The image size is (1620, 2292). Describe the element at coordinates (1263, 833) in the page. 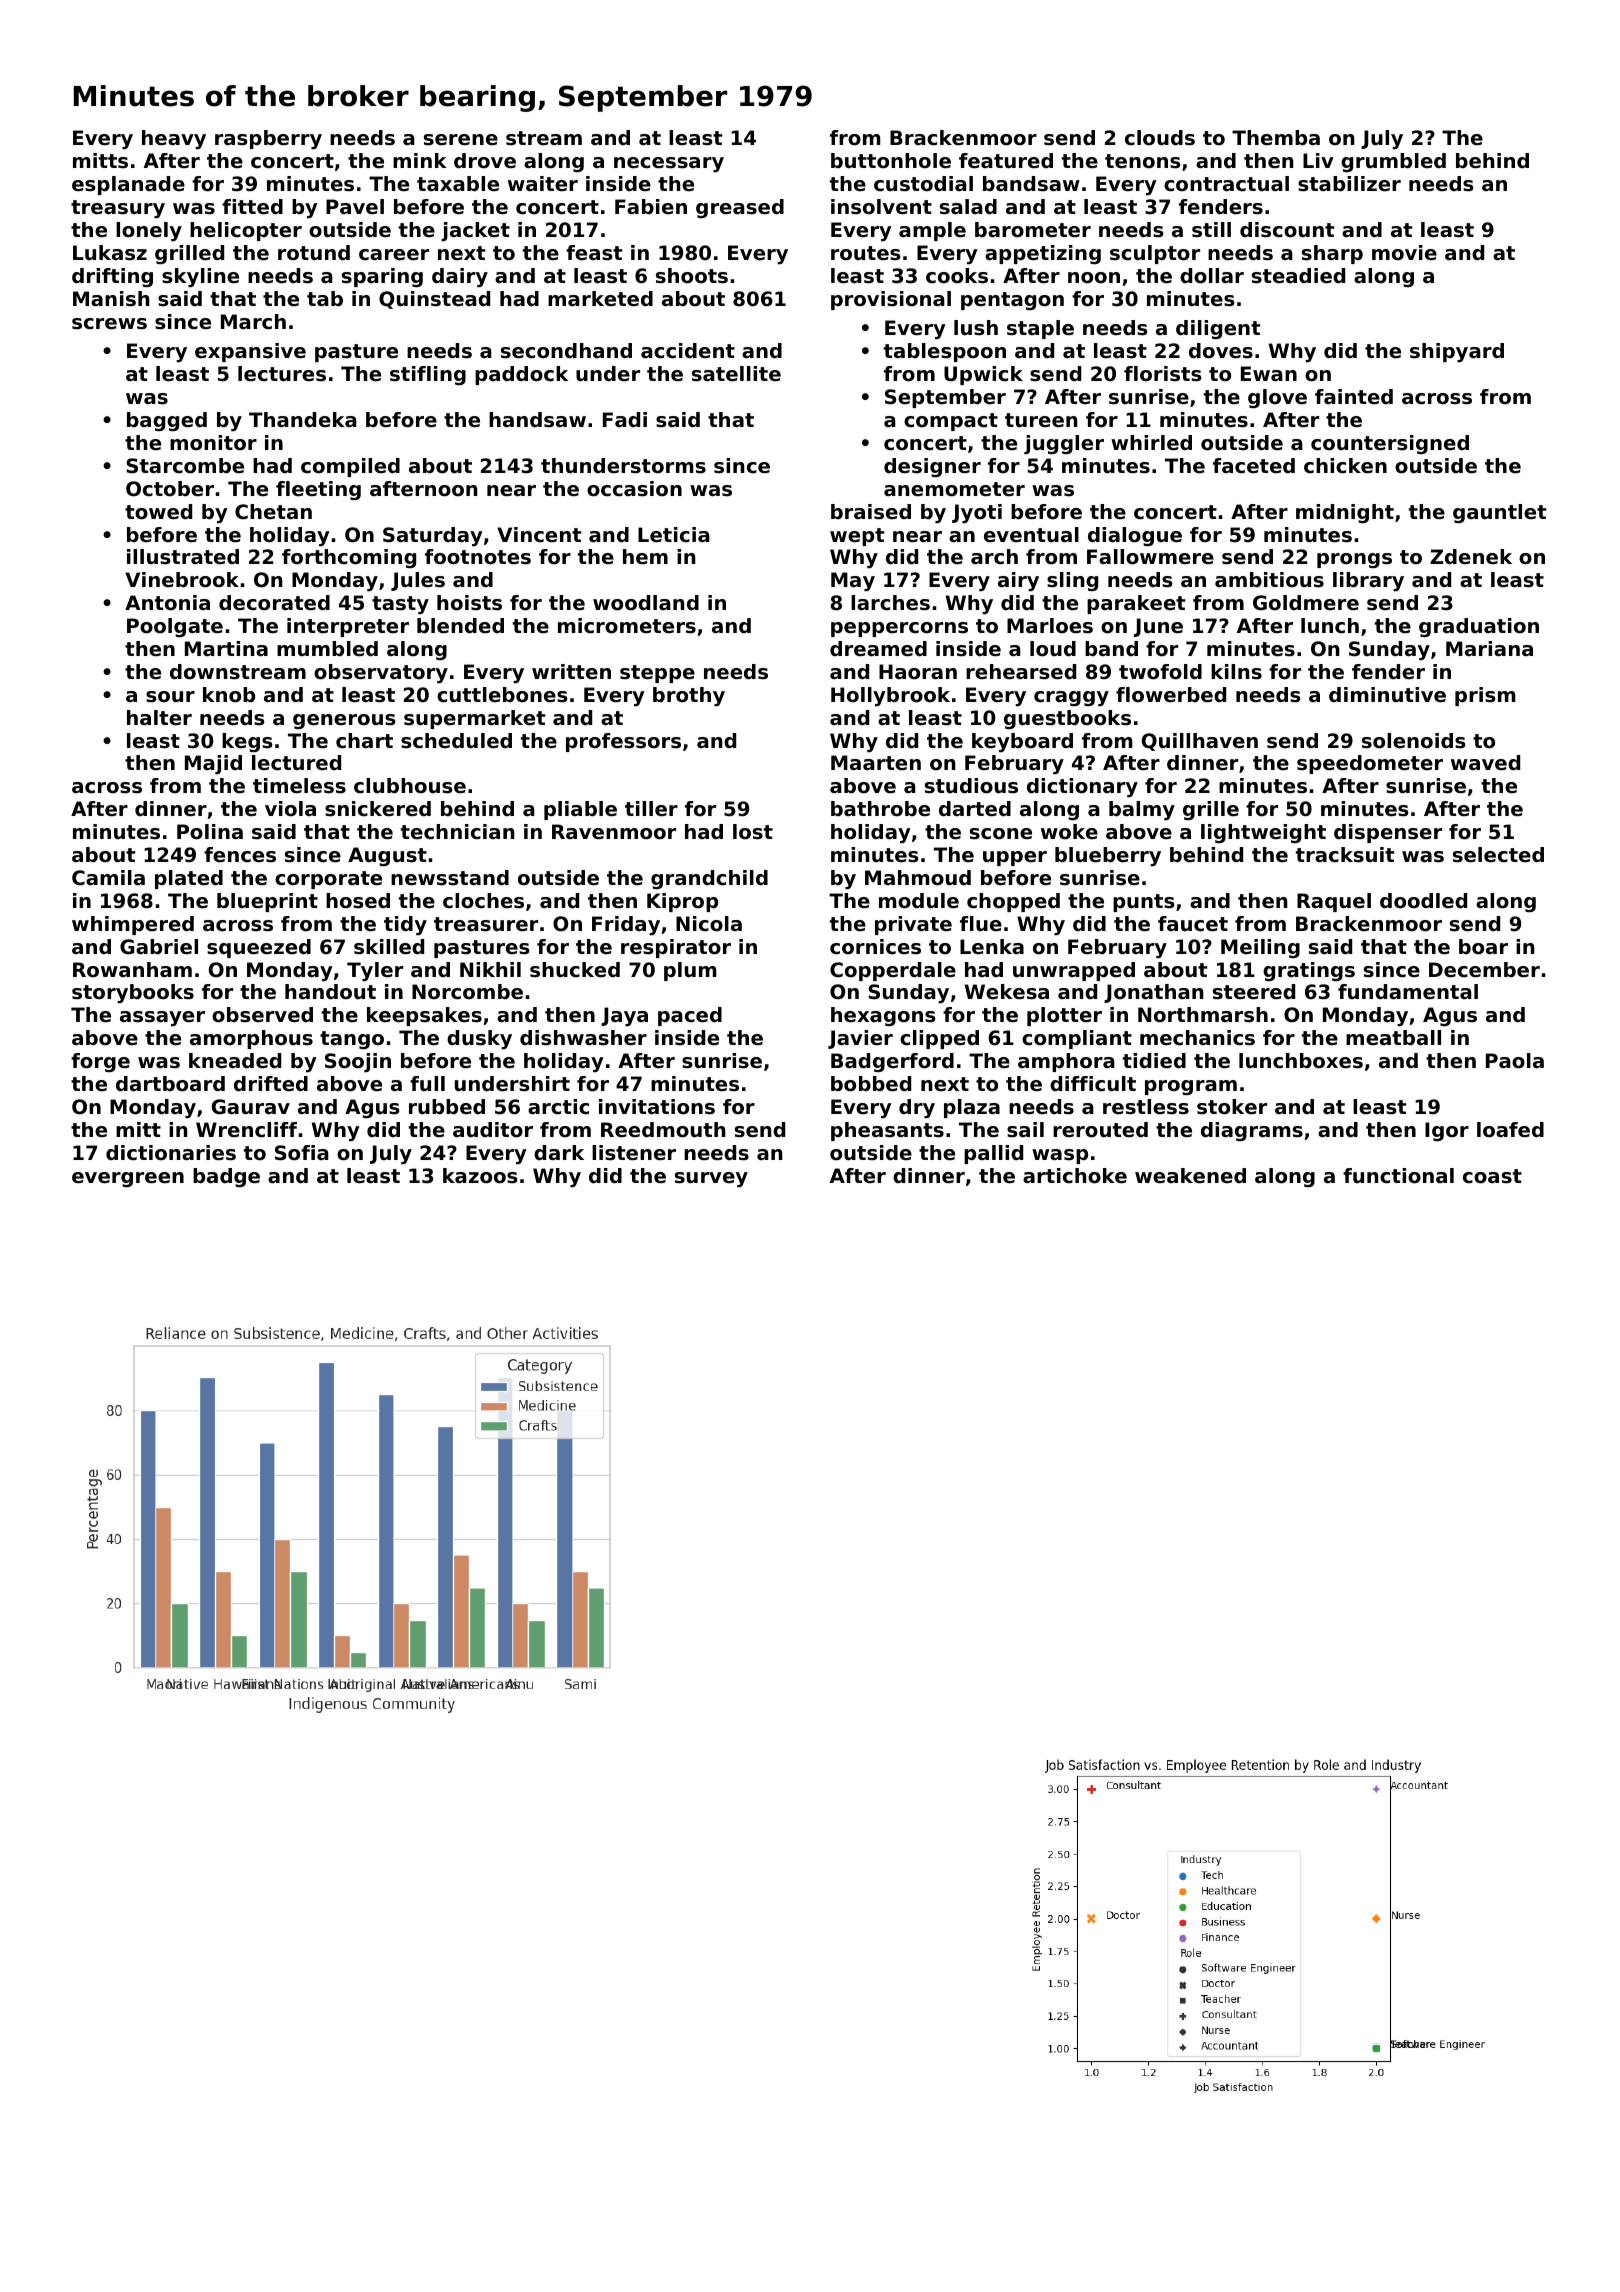

I see `lightweight` at that location.
